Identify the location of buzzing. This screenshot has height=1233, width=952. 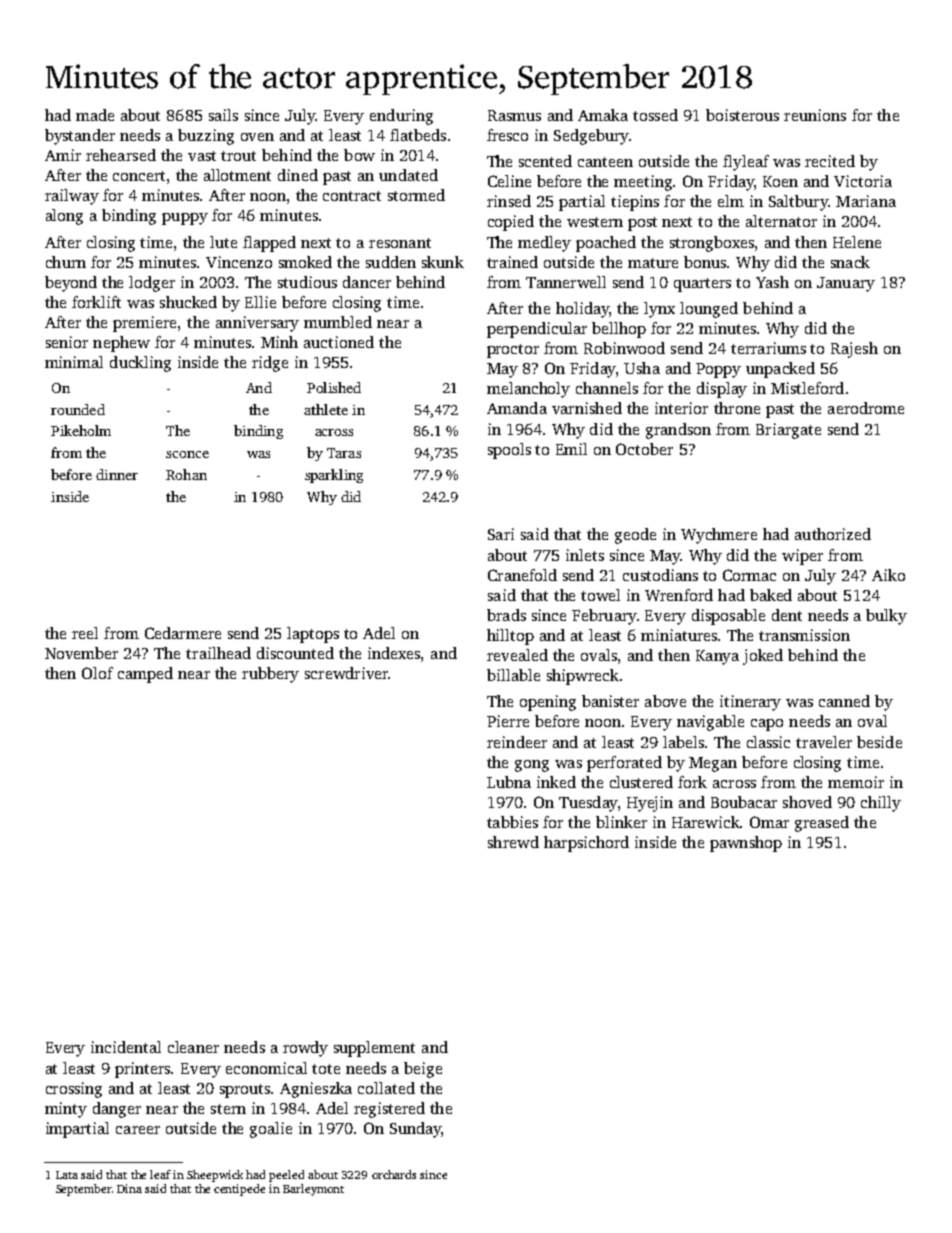
(206, 137).
